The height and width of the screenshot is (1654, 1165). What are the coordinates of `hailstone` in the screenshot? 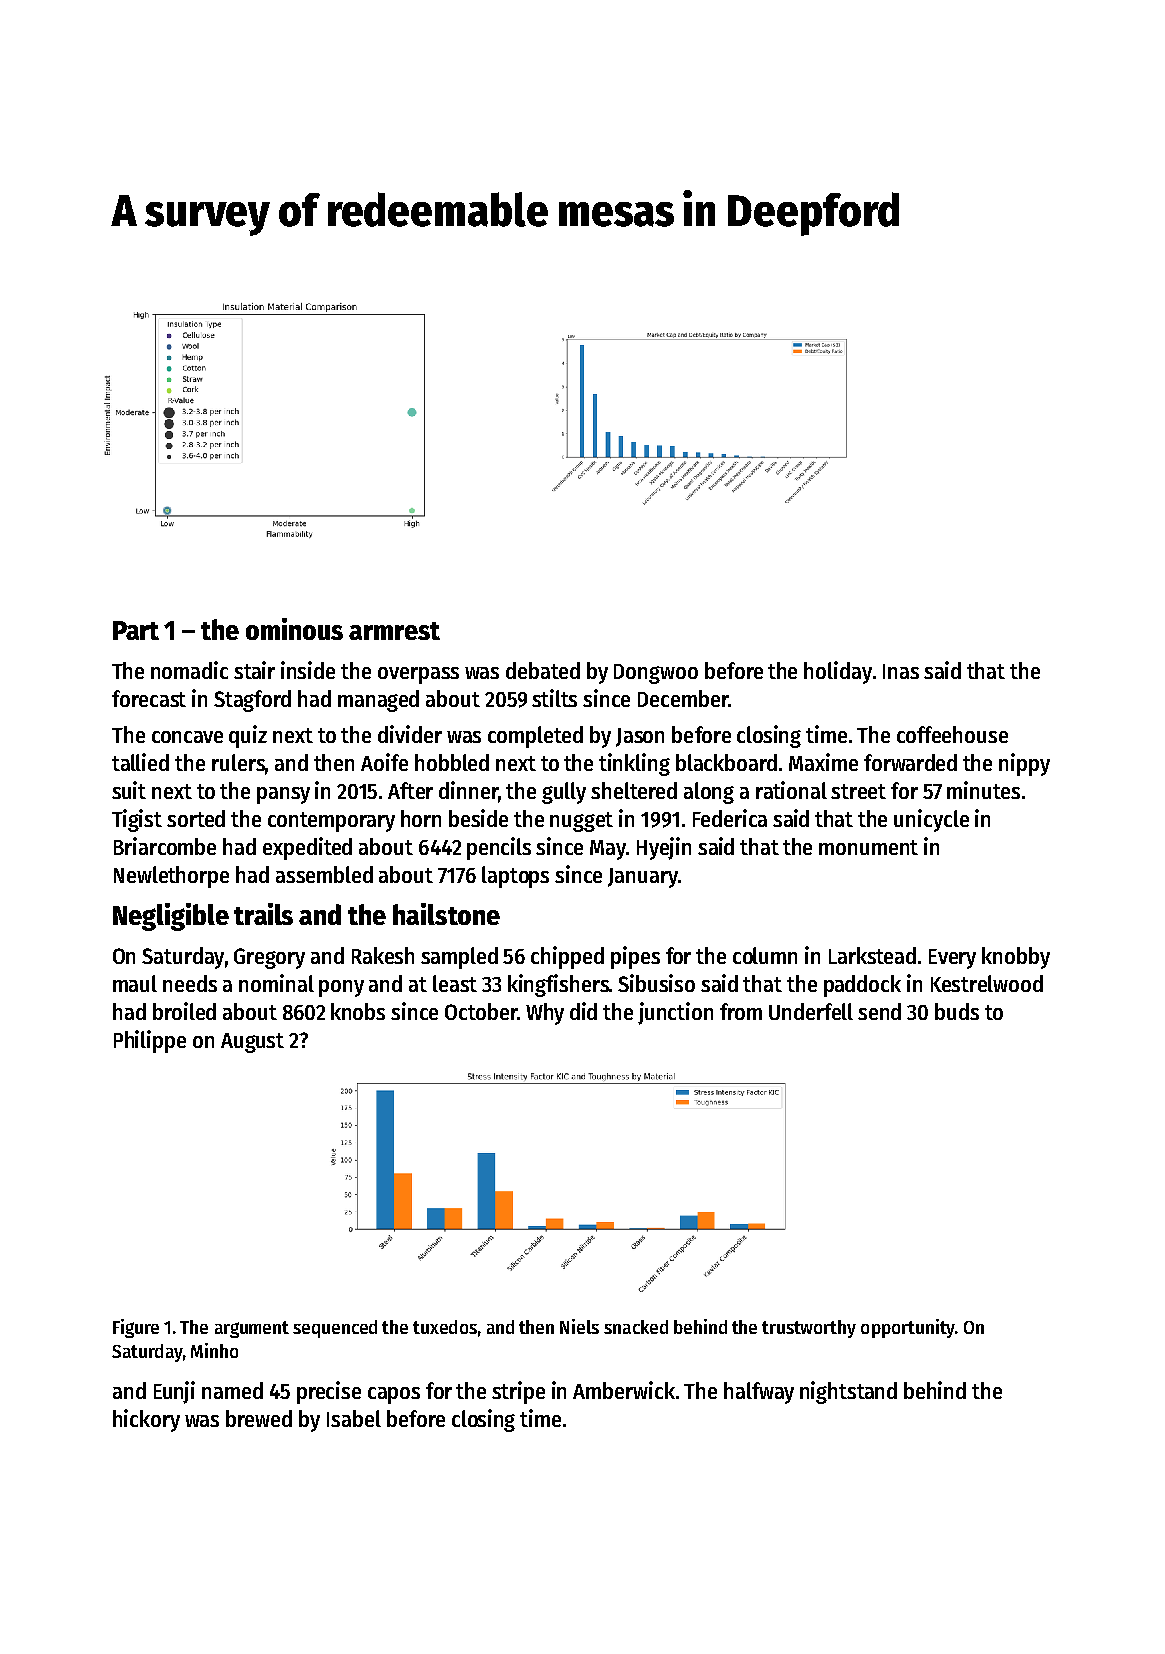 It's located at (446, 914).
